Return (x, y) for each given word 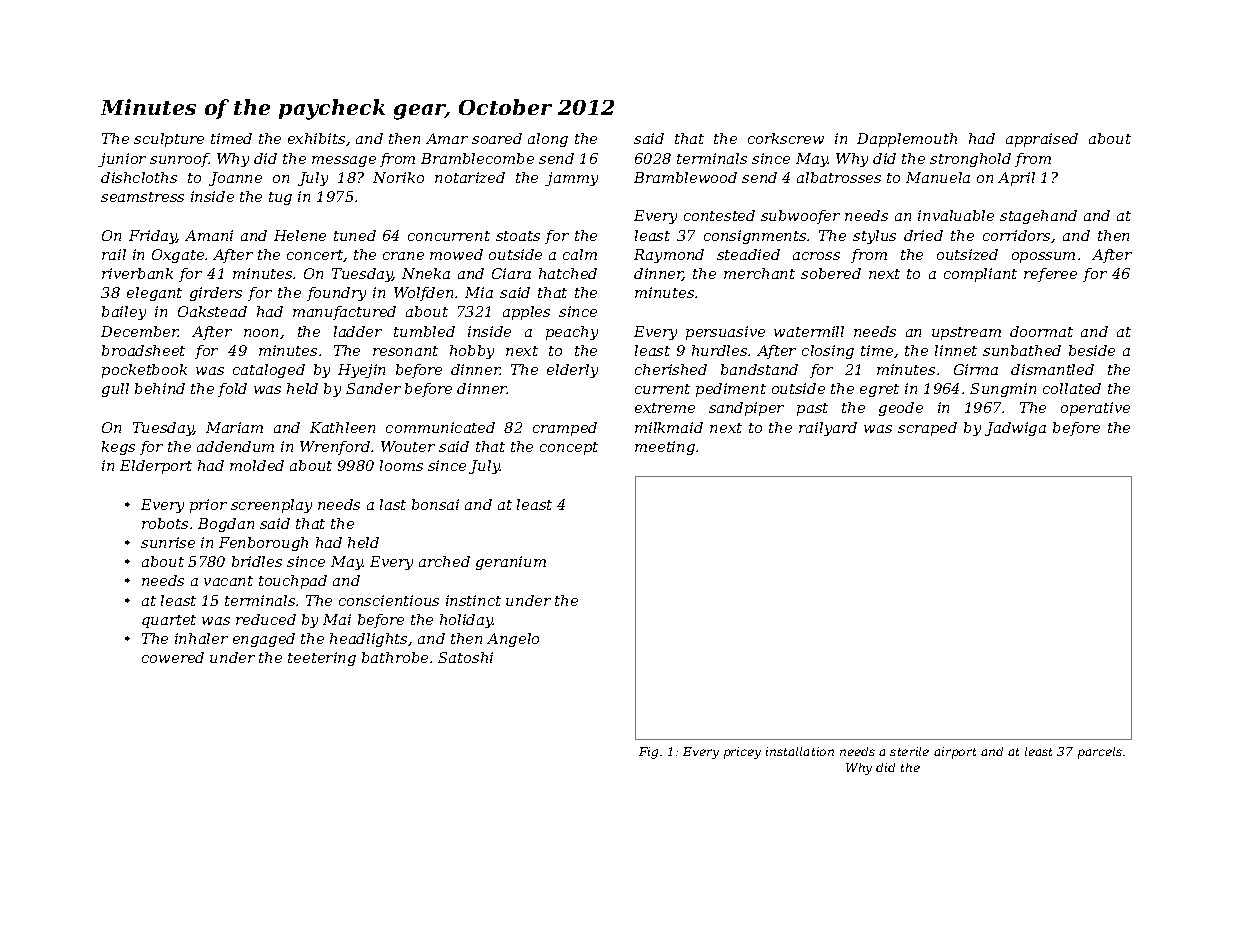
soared (497, 138)
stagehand (1038, 217)
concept (569, 448)
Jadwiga (1015, 429)
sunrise (168, 542)
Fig (648, 753)
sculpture (169, 140)
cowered (173, 657)
